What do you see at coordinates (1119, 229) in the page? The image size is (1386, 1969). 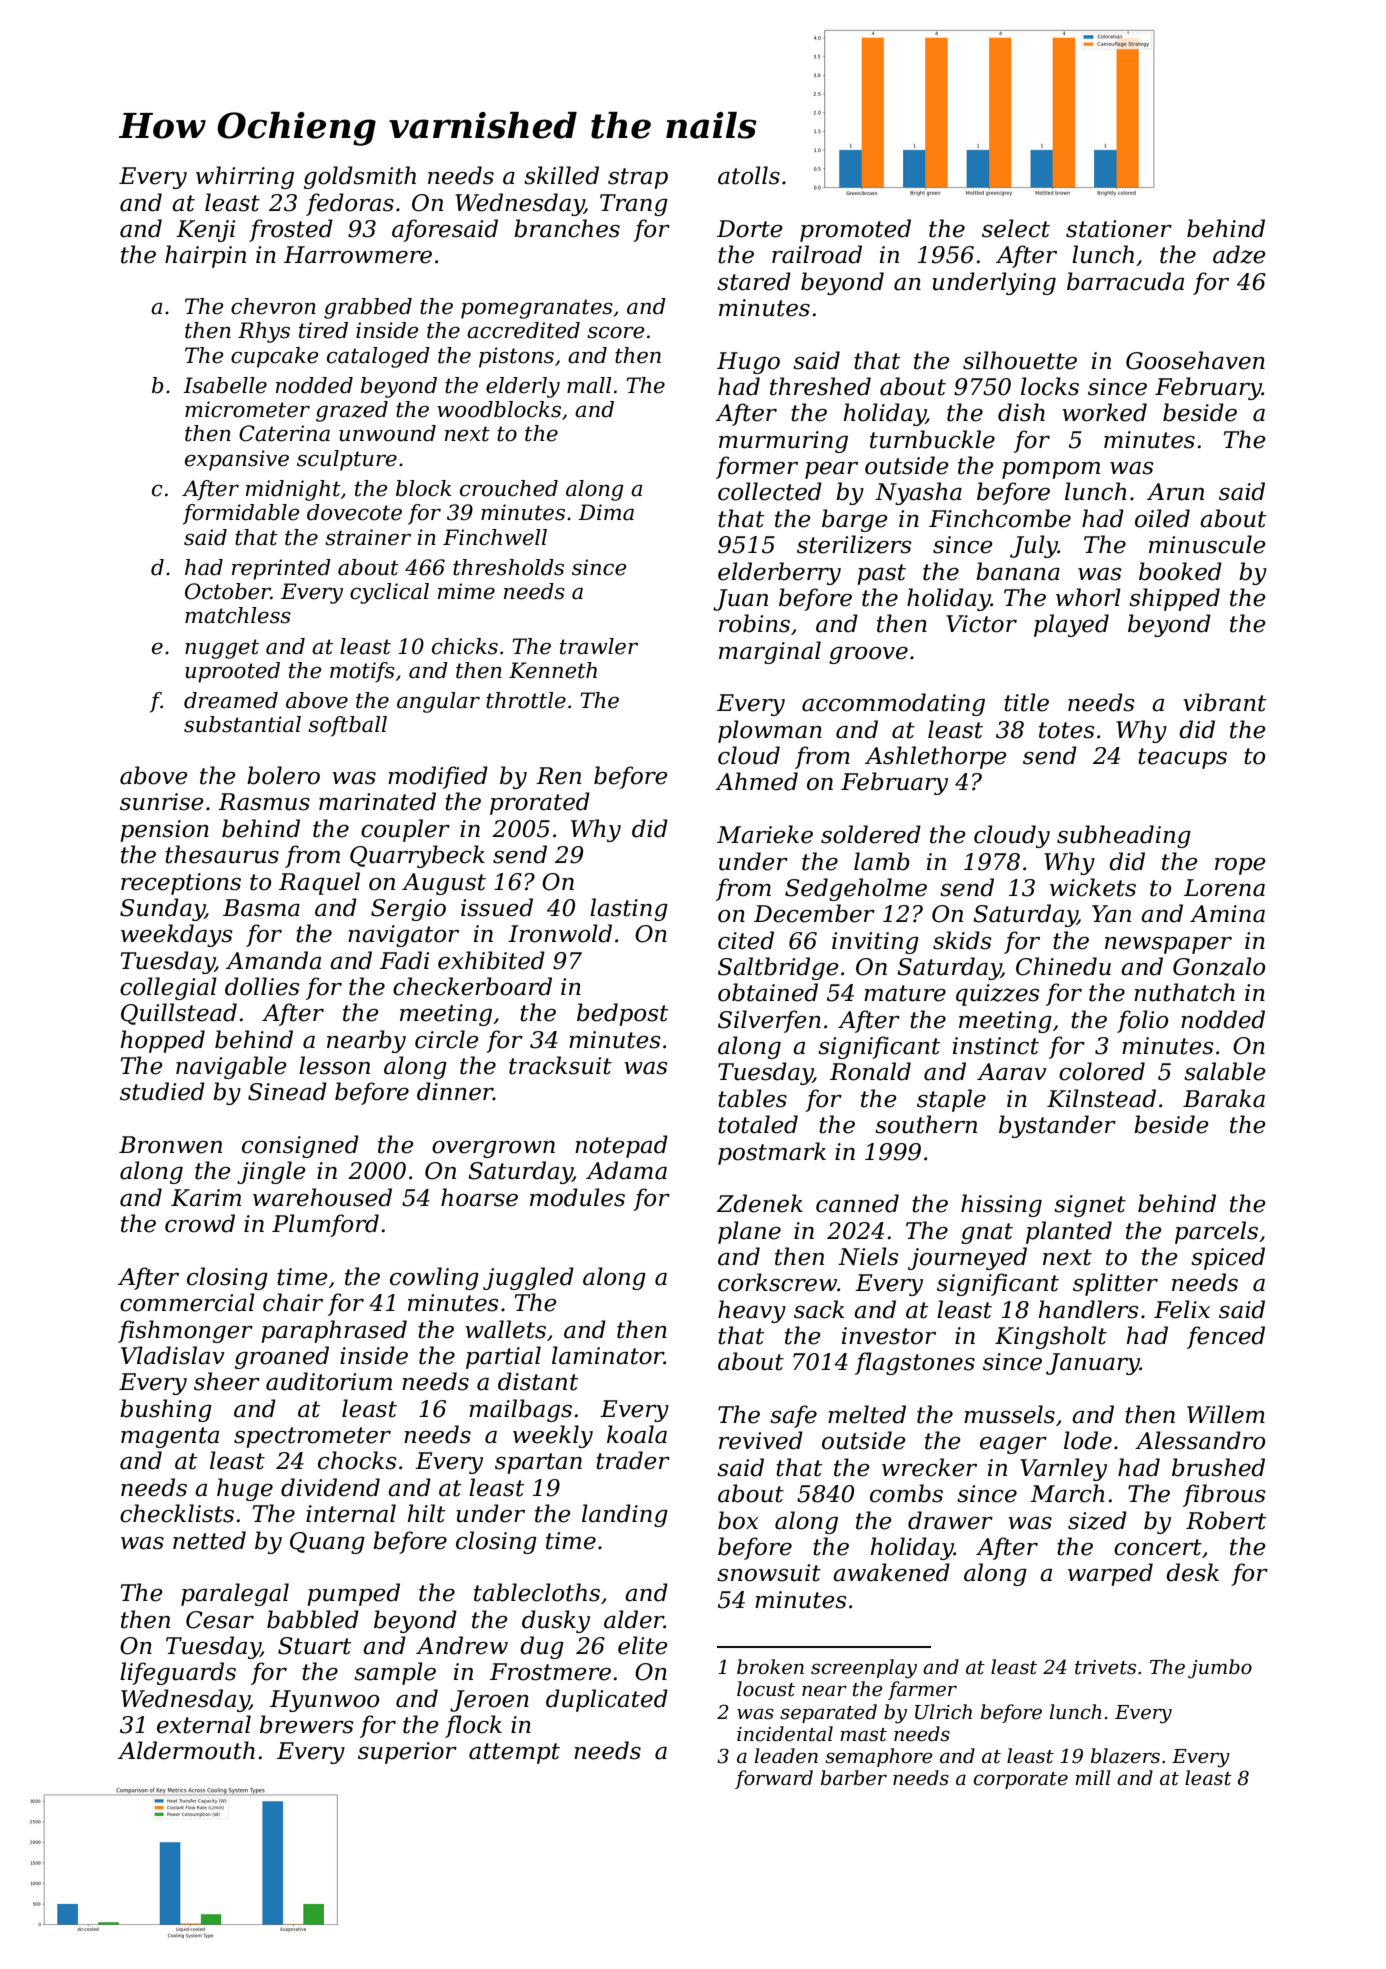 I see `stationer` at bounding box center [1119, 229].
